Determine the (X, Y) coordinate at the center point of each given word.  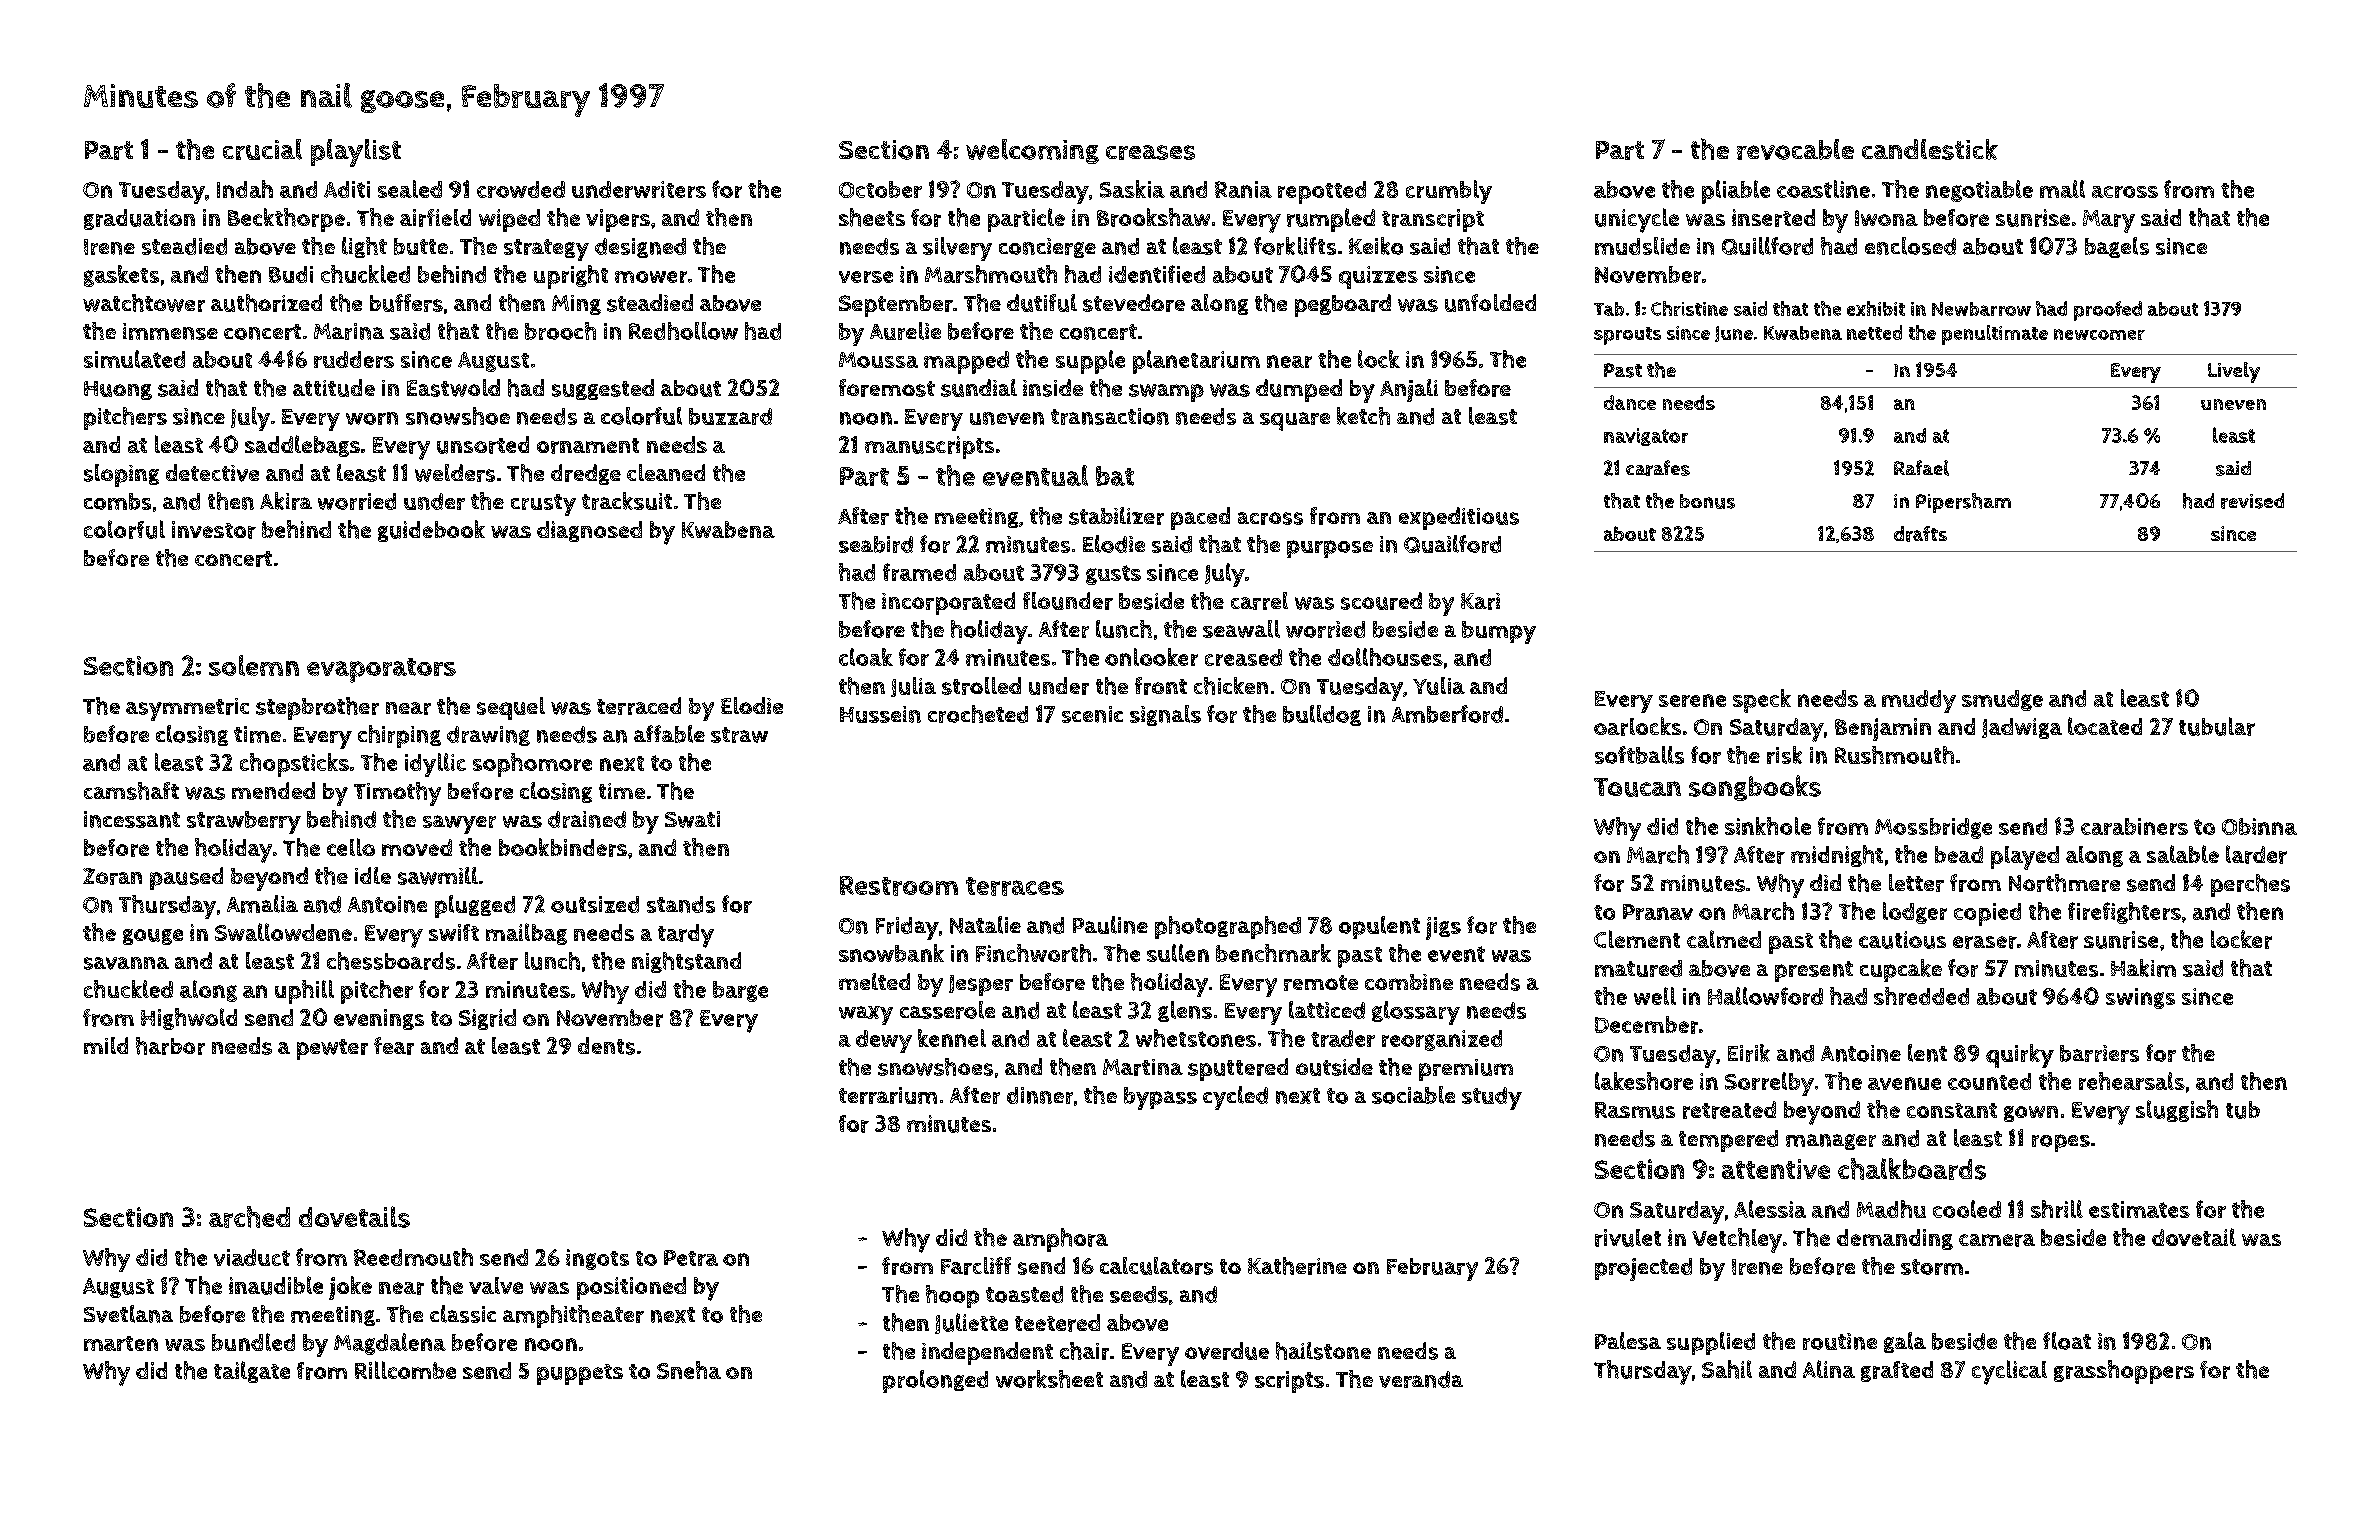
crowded (521, 189)
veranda (1421, 1379)
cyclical (2009, 1372)
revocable (1795, 149)
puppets (580, 1374)
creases (1150, 152)
